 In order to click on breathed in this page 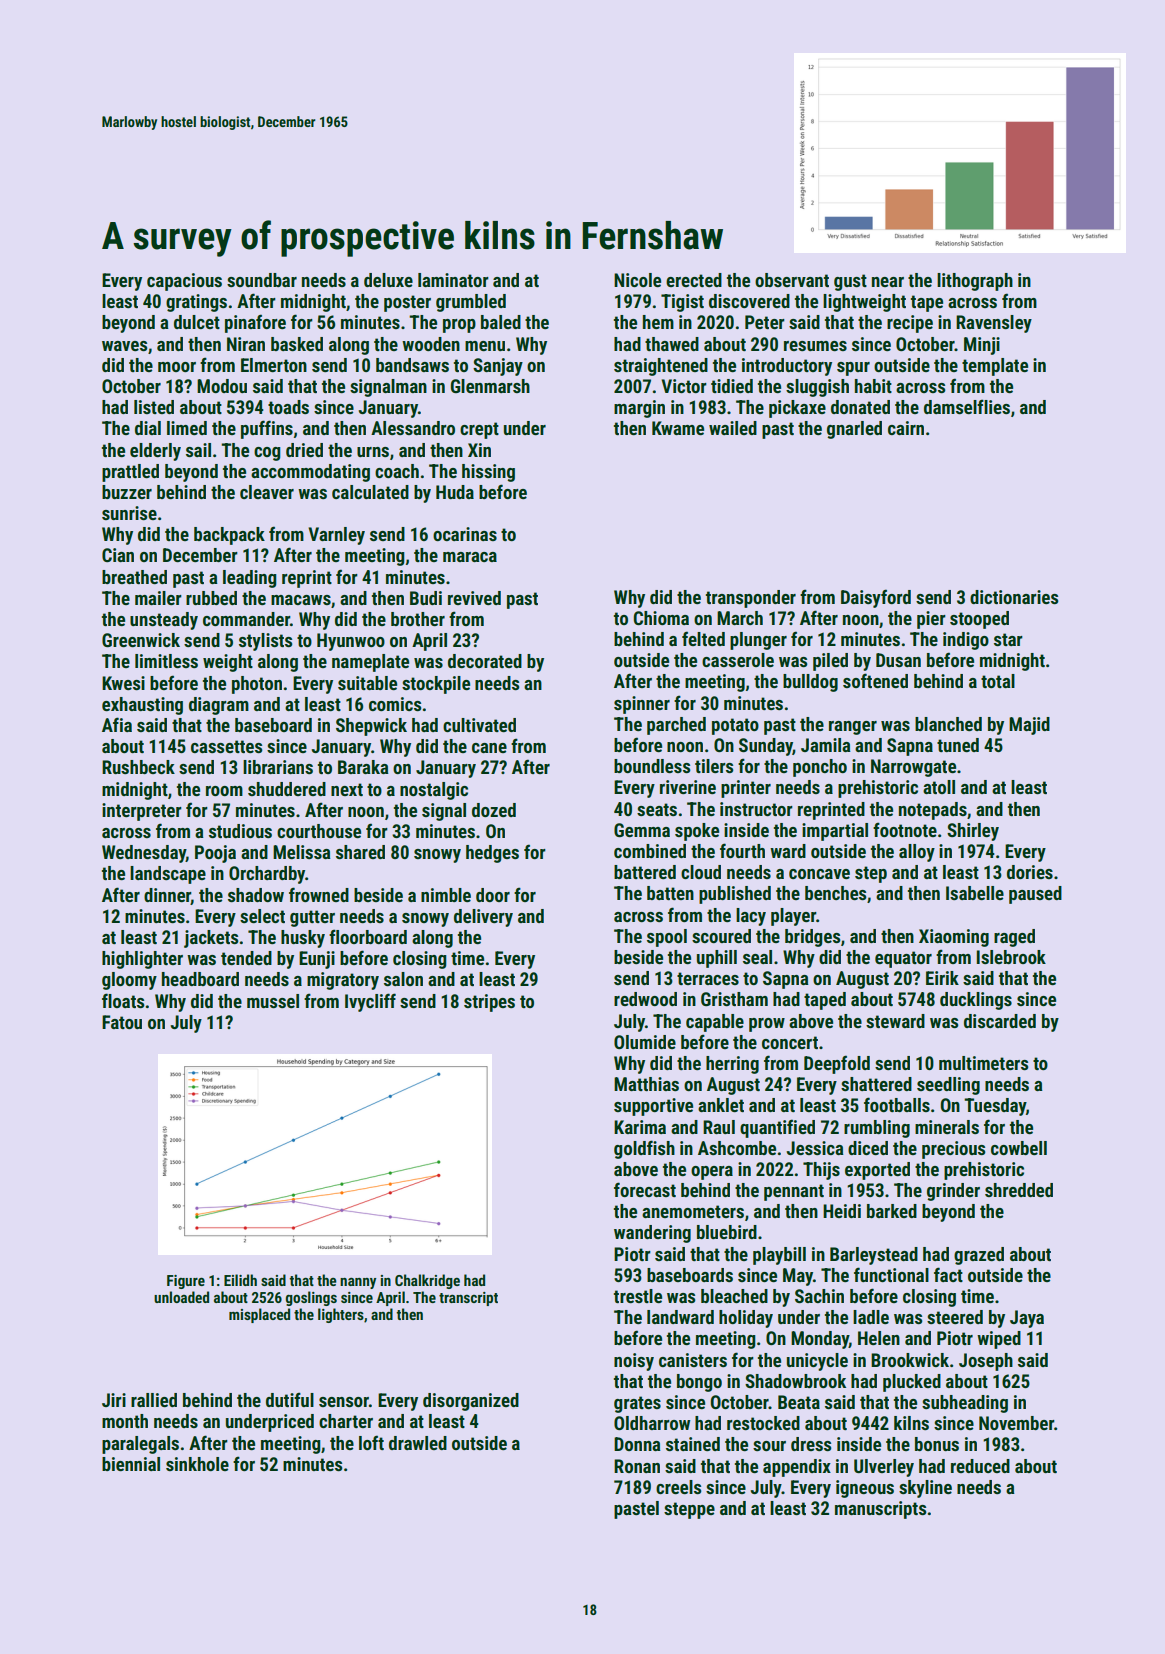, I will do `click(134, 577)`.
